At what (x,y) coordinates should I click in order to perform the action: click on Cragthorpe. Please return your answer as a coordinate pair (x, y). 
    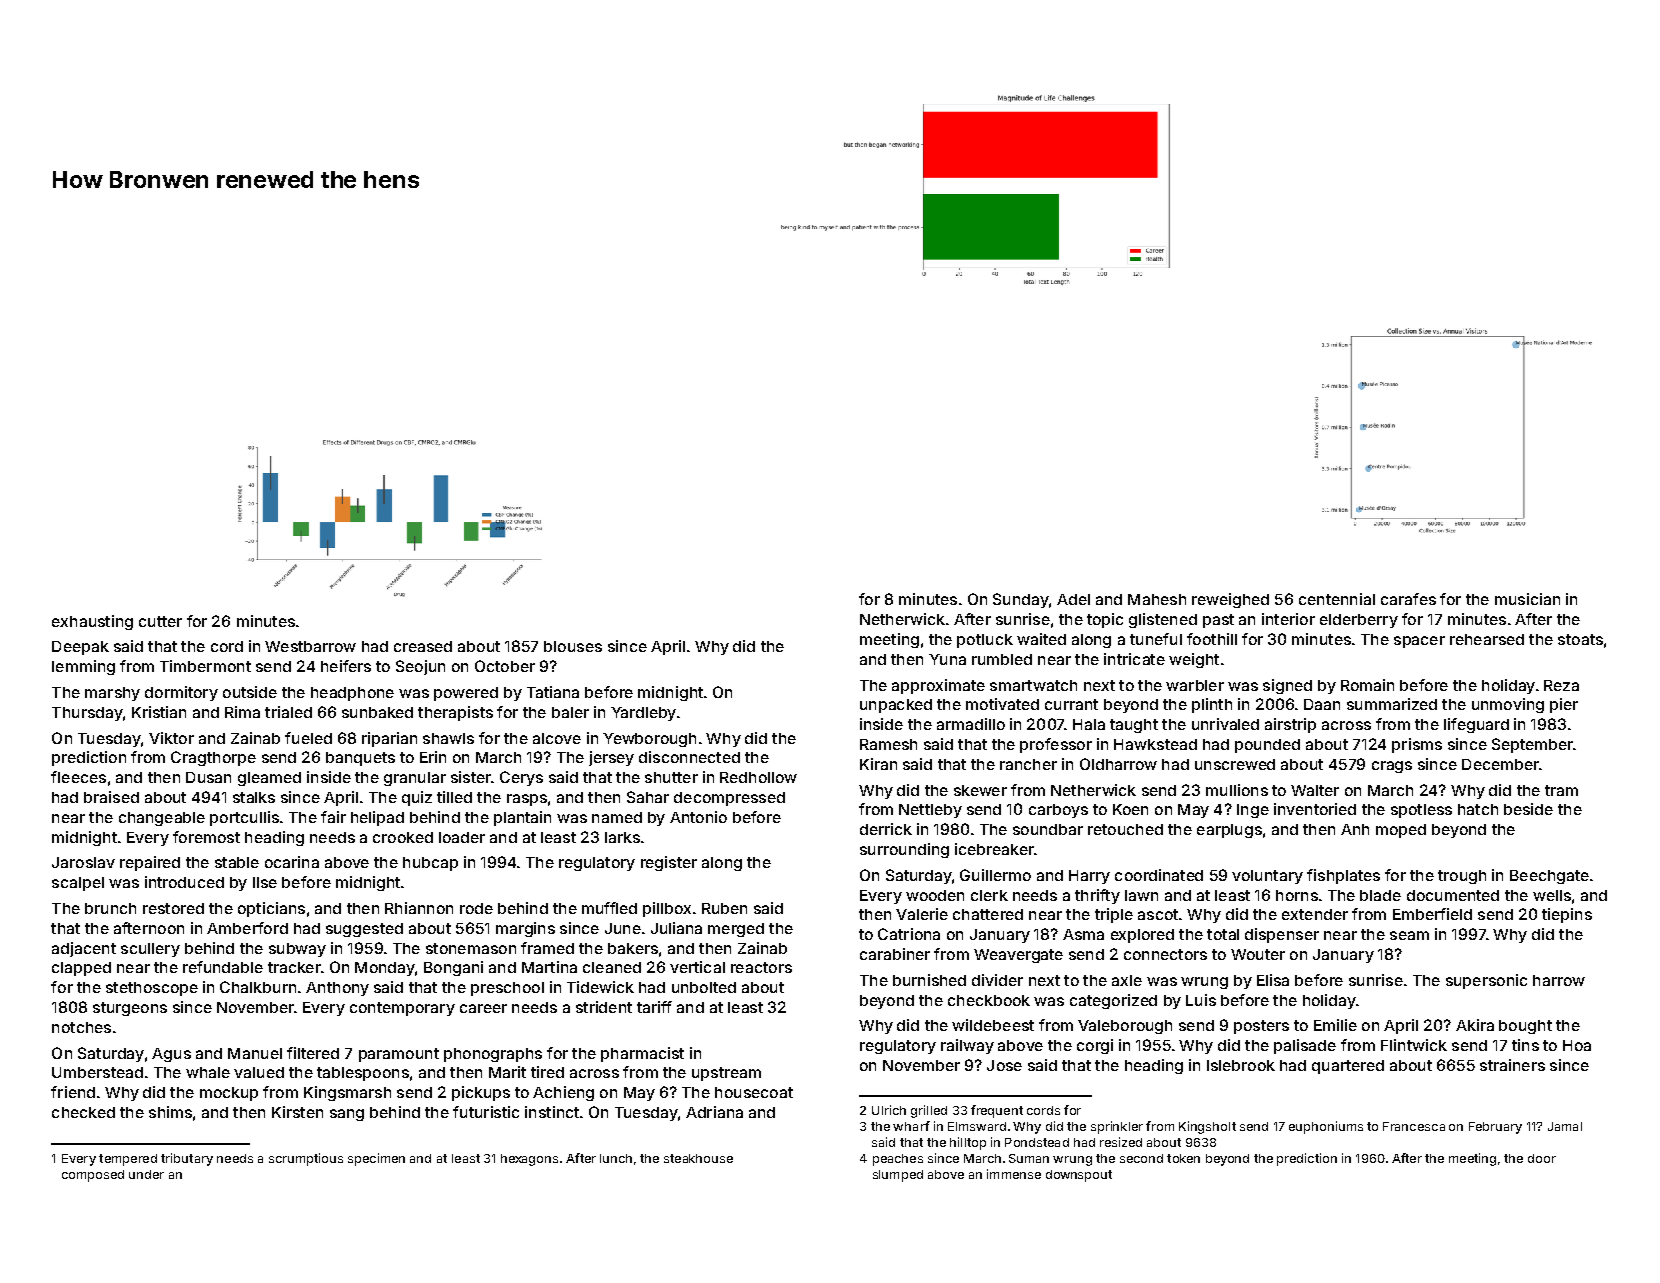
    Looking at the image, I should click on (213, 758).
